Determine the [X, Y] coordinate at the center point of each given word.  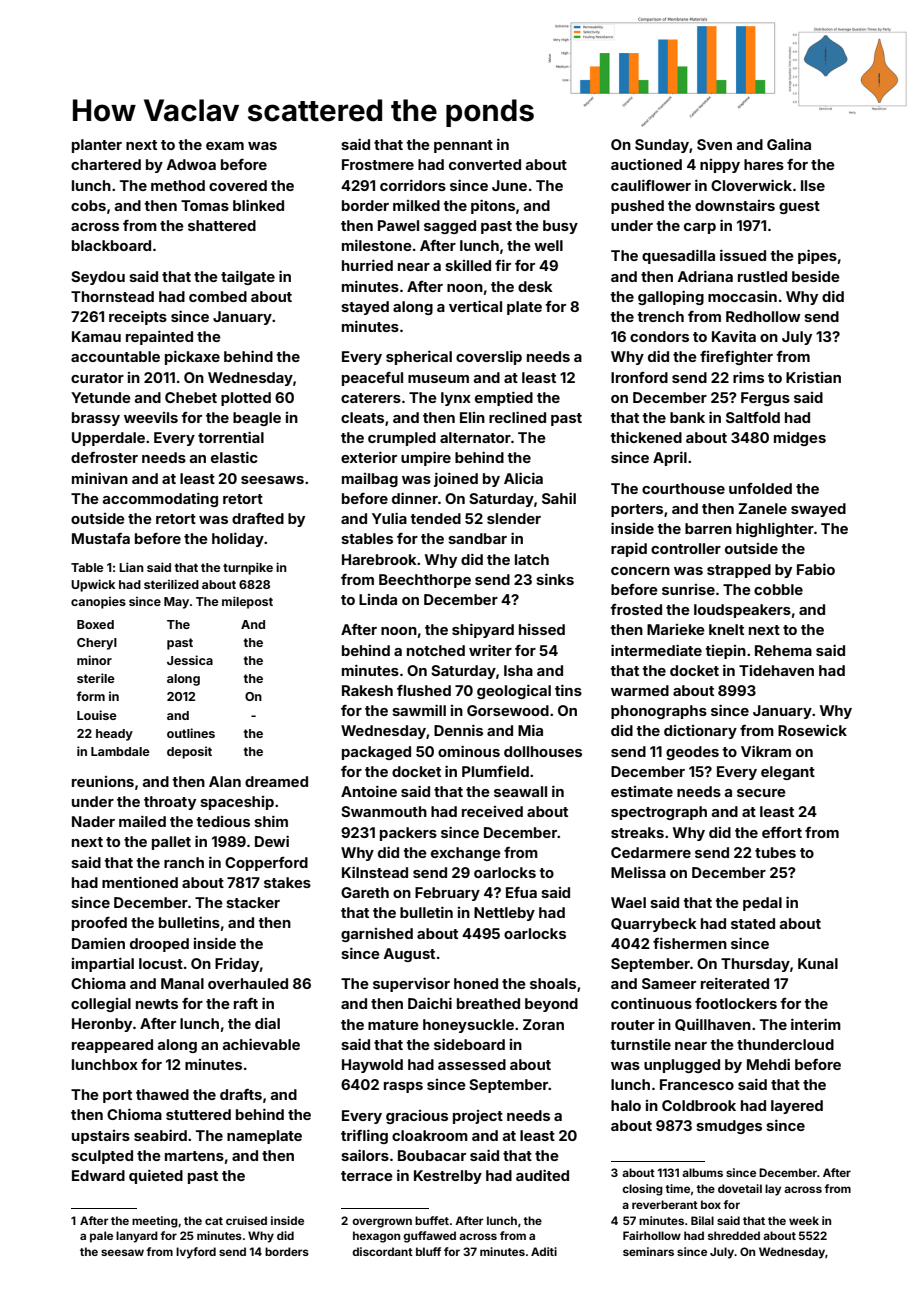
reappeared [112, 1046]
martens [194, 1156]
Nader [93, 821]
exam [225, 146]
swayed [818, 510]
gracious [417, 1117]
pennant [463, 146]
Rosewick [812, 730]
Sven [714, 144]
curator [97, 378]
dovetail [740, 1188]
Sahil [559, 498]
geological [514, 691]
